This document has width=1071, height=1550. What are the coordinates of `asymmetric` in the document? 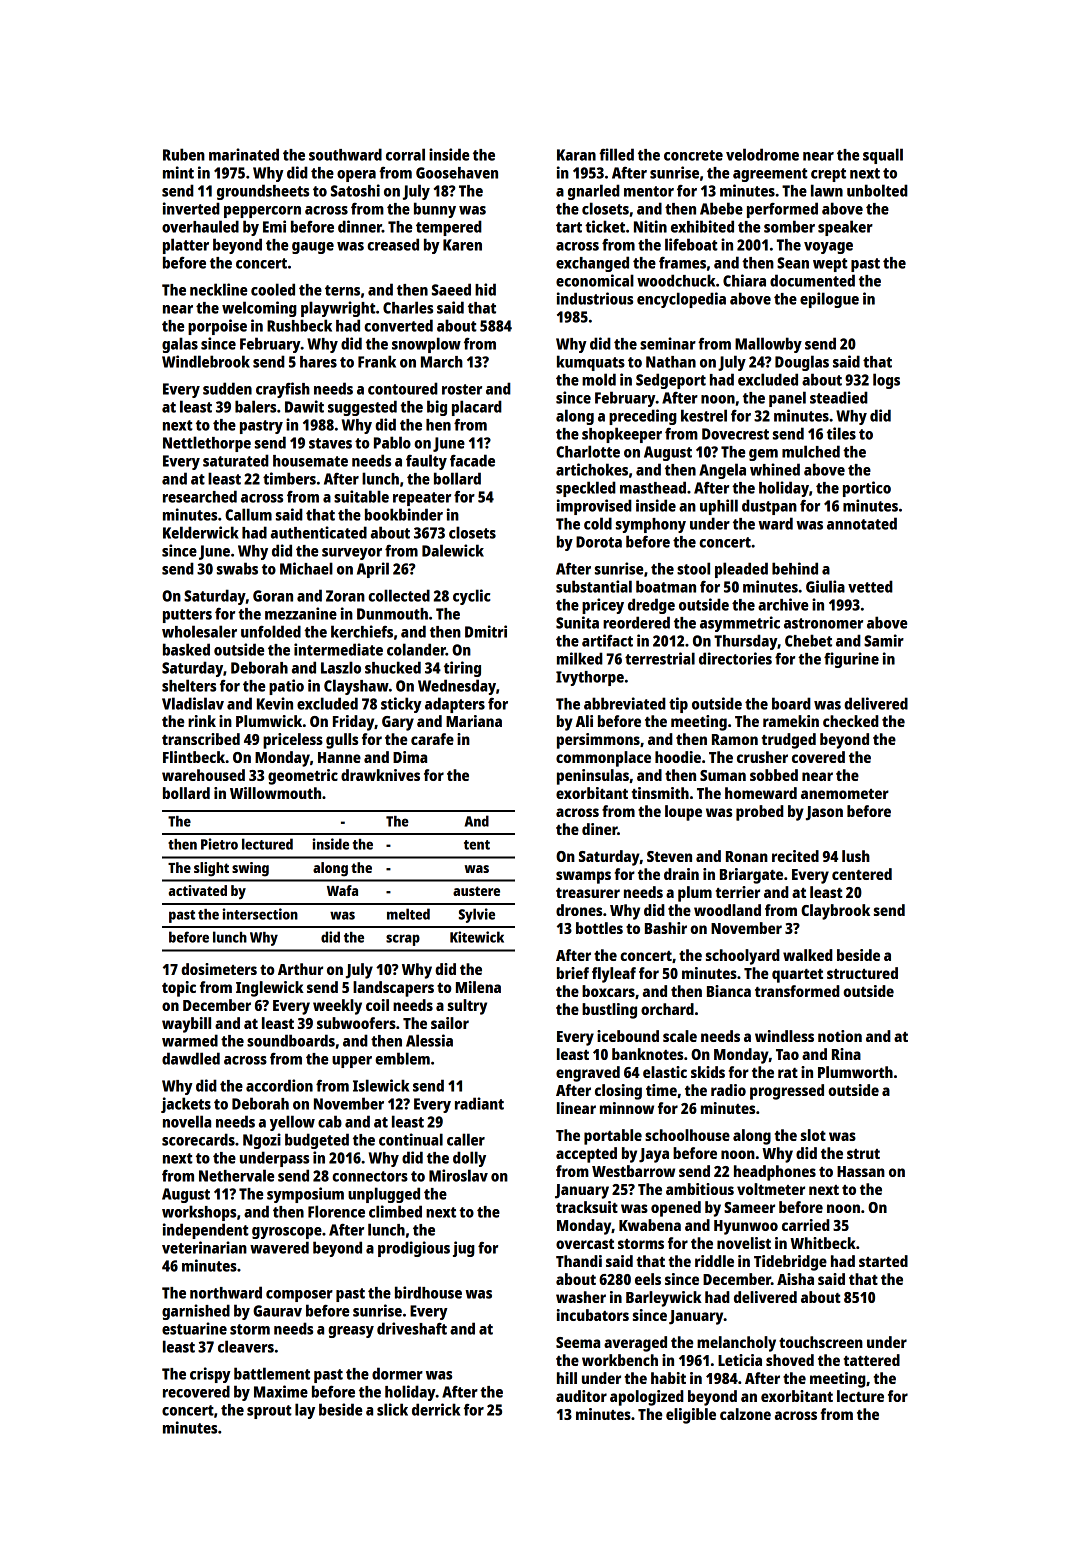 It's located at (740, 624).
